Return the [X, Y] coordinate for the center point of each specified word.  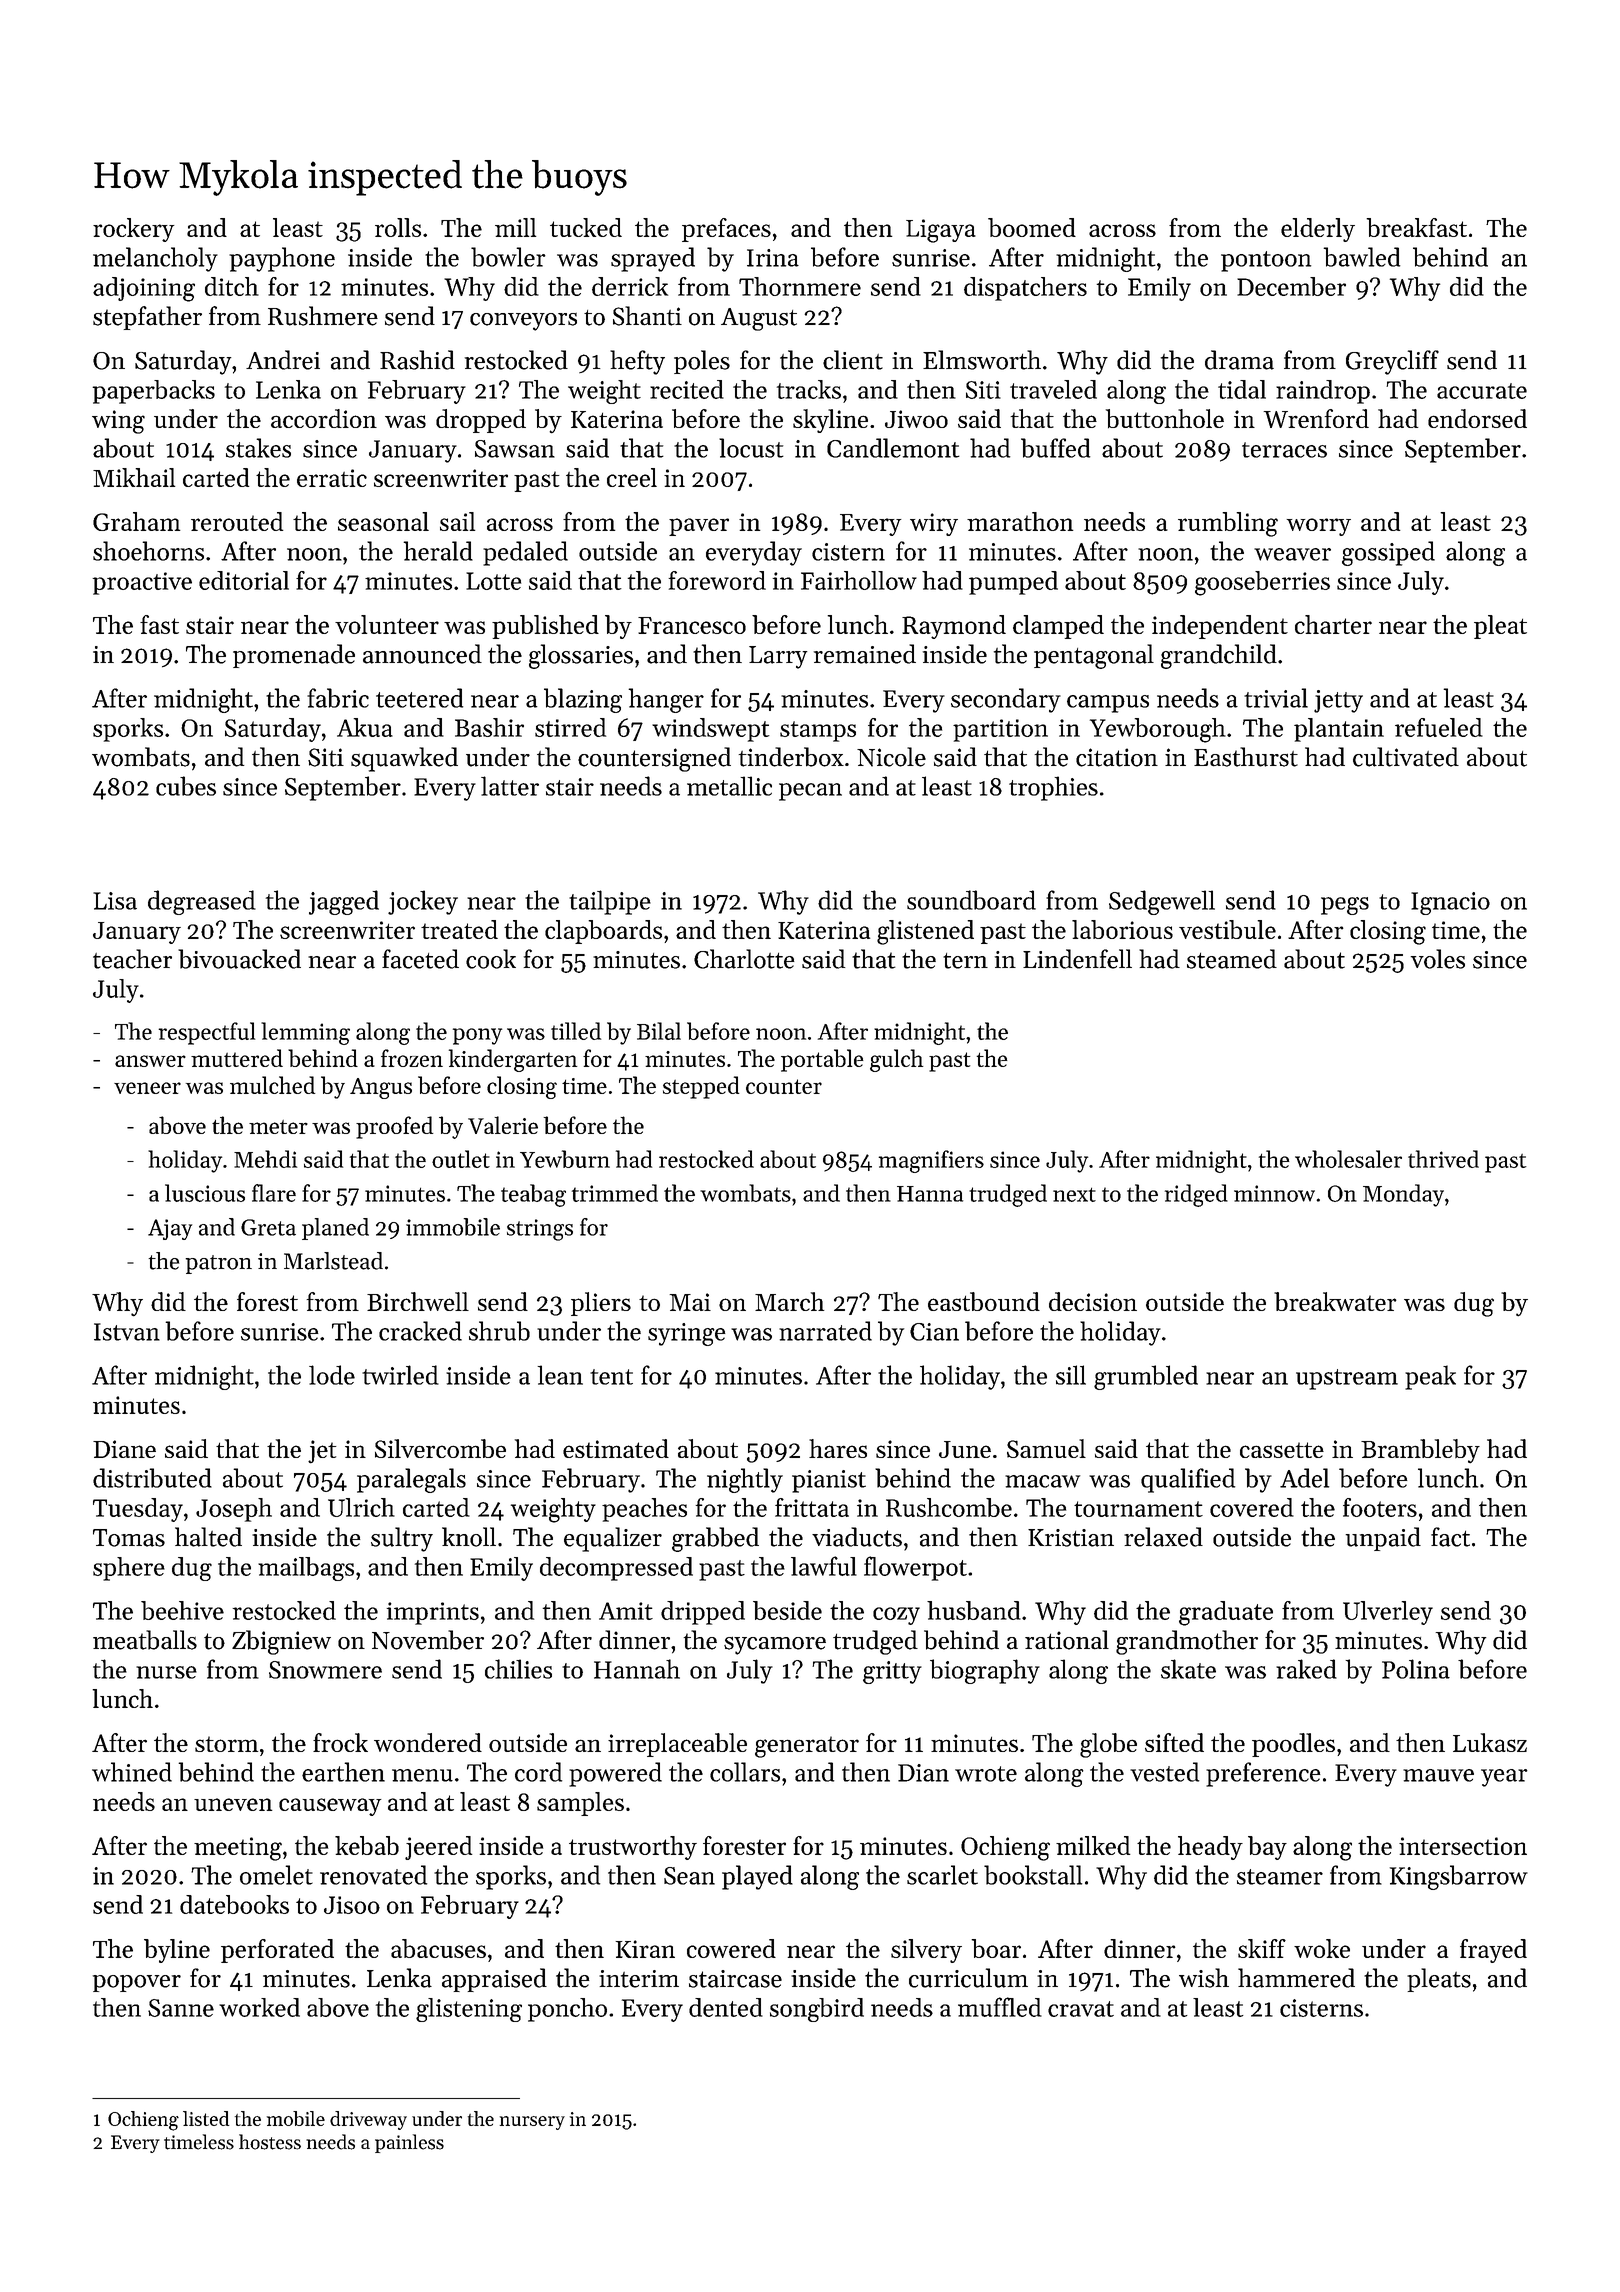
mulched [272, 1085]
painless [409, 2143]
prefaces [726, 230]
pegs [1345, 906]
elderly [1318, 230]
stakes [258, 448]
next [1074, 1194]
